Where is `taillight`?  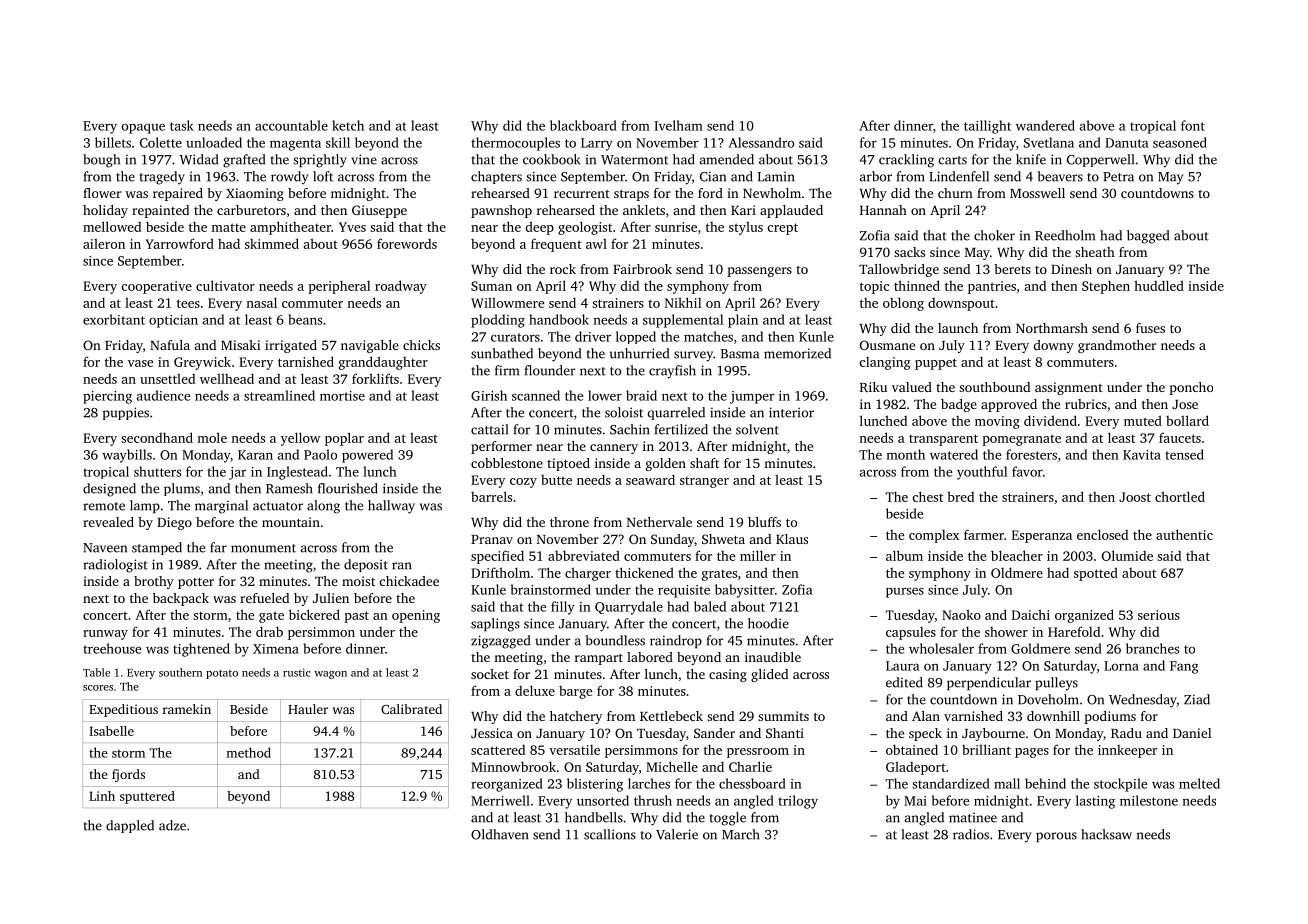 taillight is located at coordinates (987, 127).
